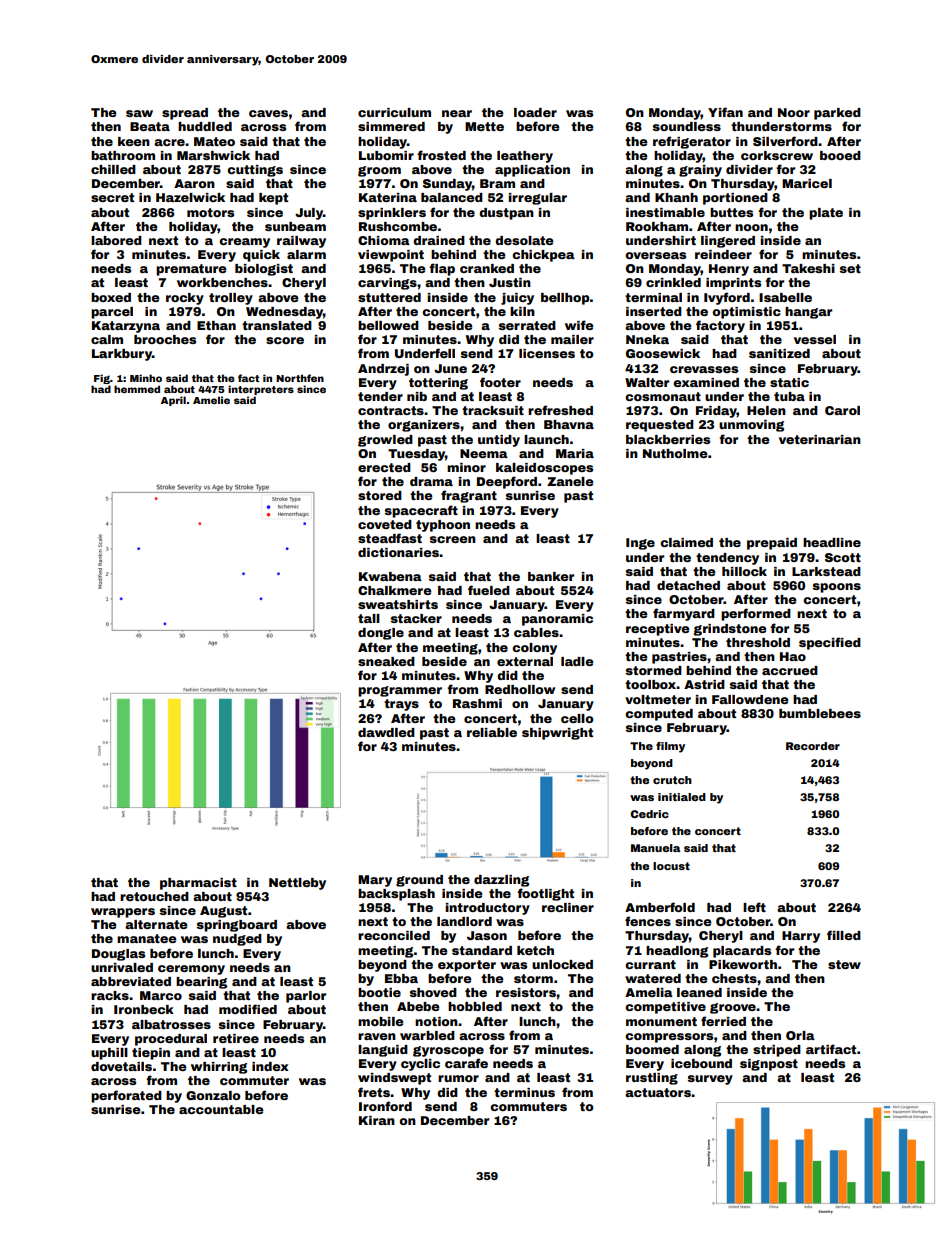 This screenshot has width=952, height=1233. I want to click on keen, so click(134, 141).
